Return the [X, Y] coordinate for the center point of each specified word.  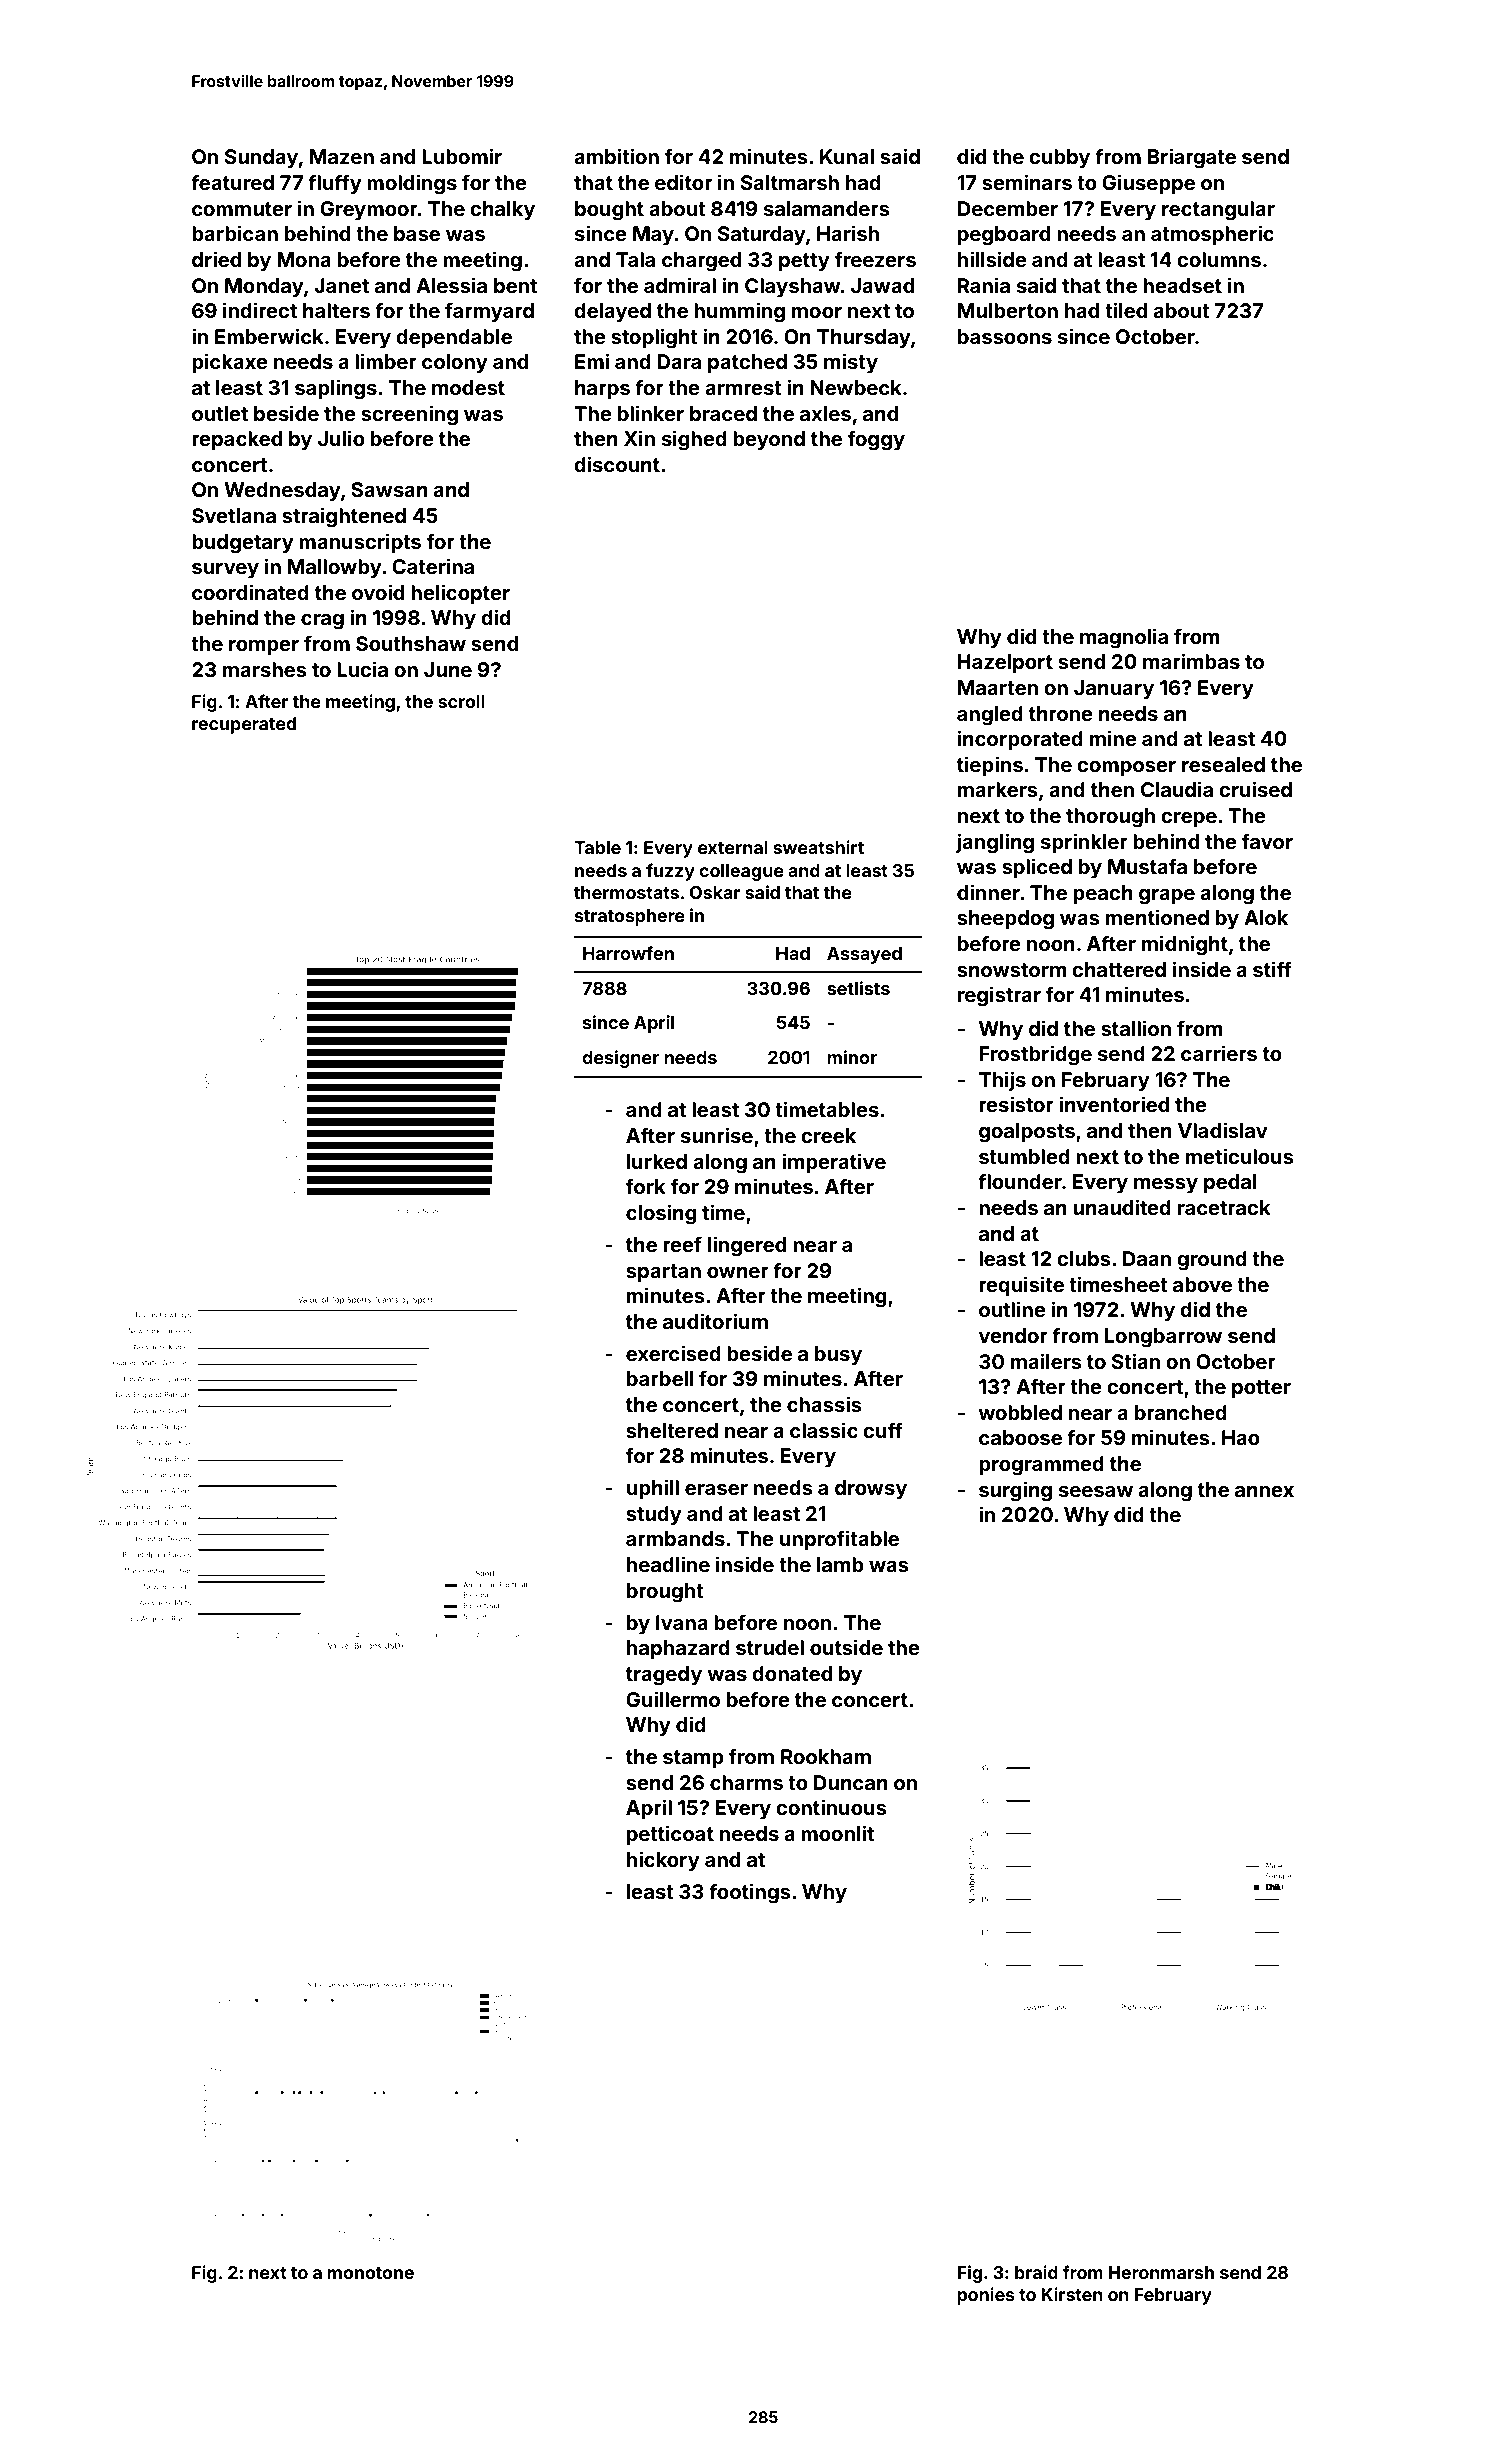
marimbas [1191, 661]
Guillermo [673, 1699]
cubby [1059, 158]
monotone [370, 2273]
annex [1264, 1491]
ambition [616, 156]
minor [852, 1057]
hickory [663, 1861]
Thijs [1002, 1081]
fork [646, 1186]
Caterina [433, 566]
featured [232, 182]
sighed [694, 440]
